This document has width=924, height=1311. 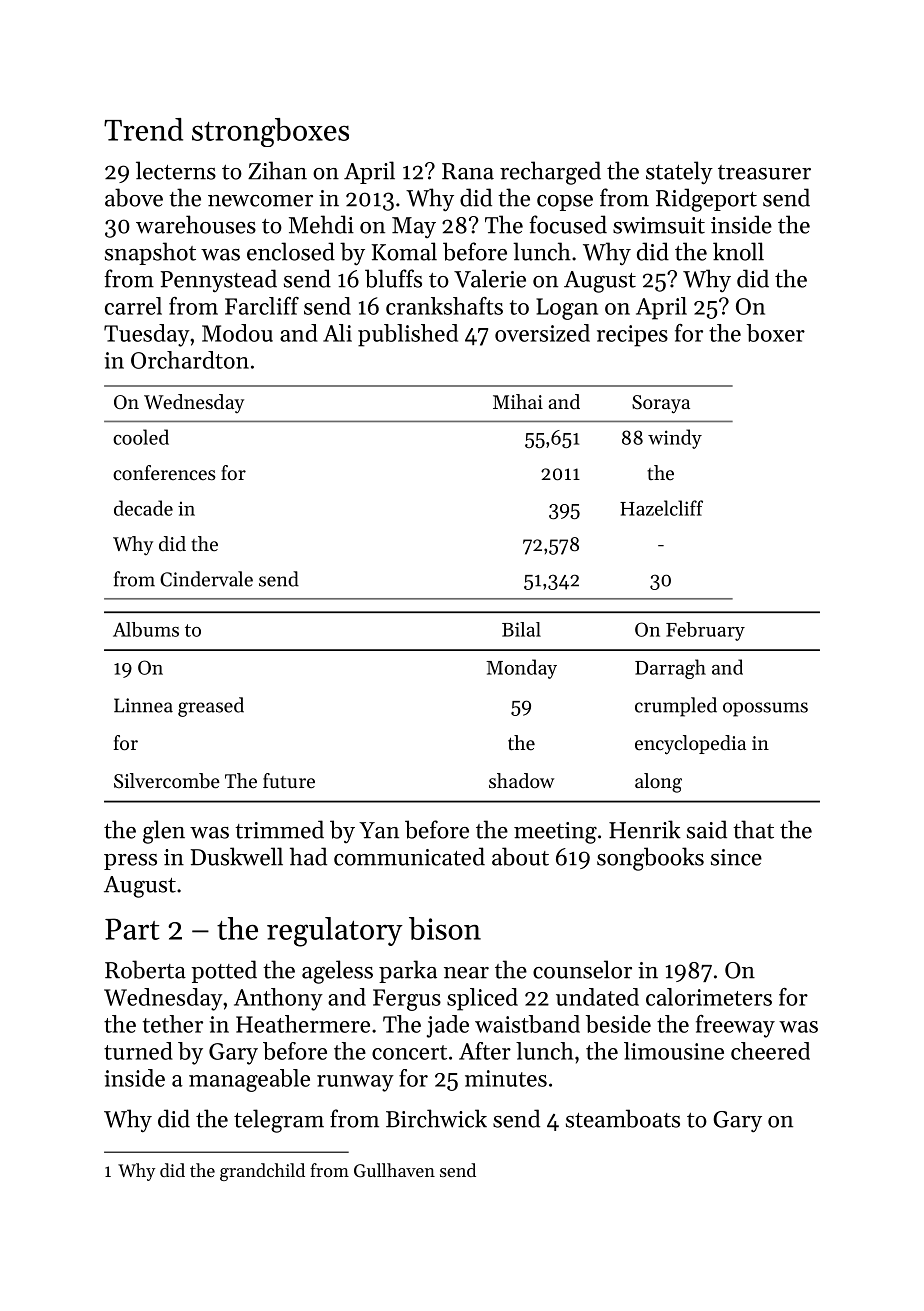 I want to click on Hazelcliff, so click(x=661, y=508).
